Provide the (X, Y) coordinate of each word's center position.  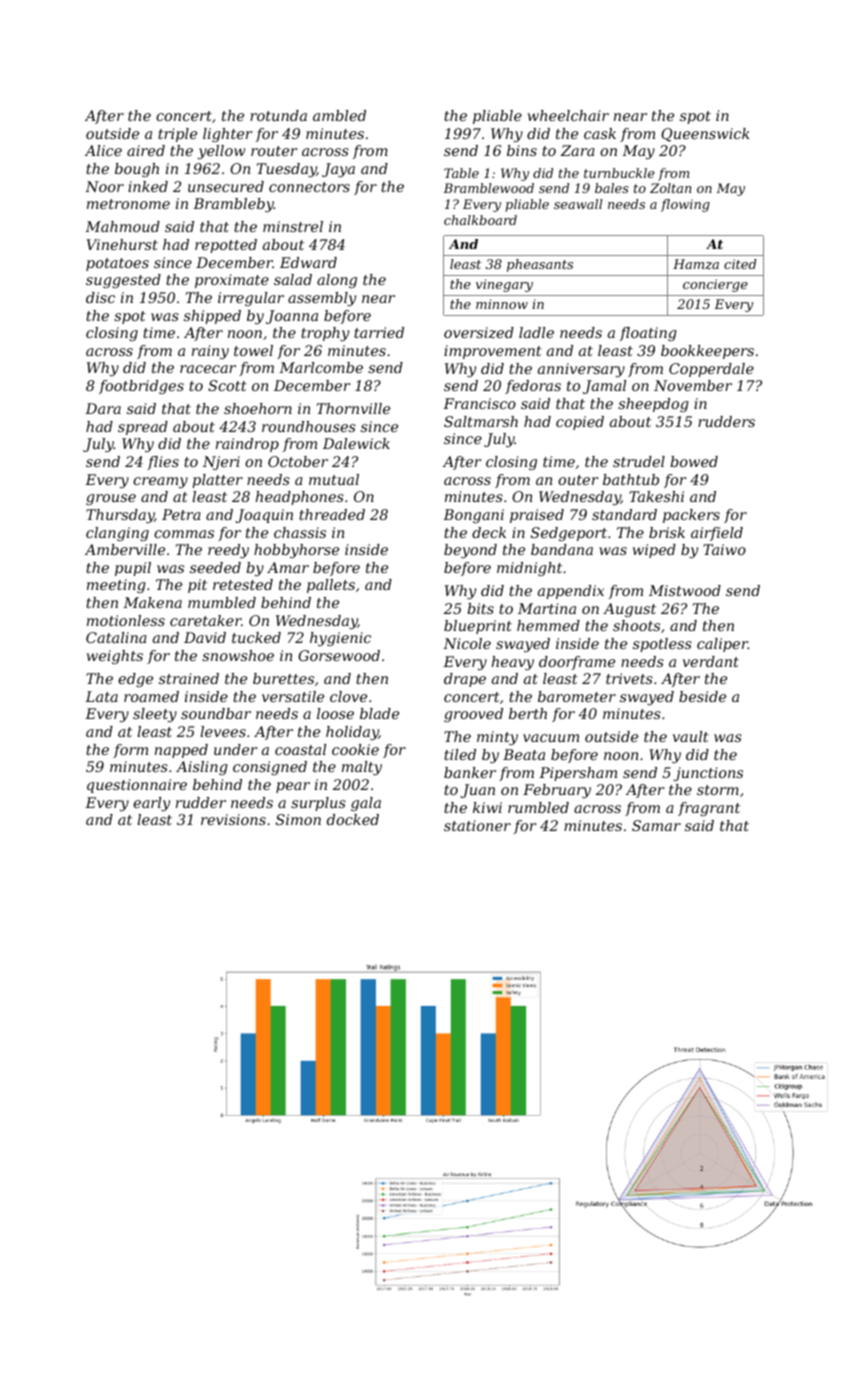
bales (612, 188)
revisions (233, 819)
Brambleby (233, 205)
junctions (708, 774)
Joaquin (264, 516)
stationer (477, 825)
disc (100, 297)
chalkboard (480, 220)
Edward (308, 262)
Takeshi (656, 496)
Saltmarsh (481, 421)
